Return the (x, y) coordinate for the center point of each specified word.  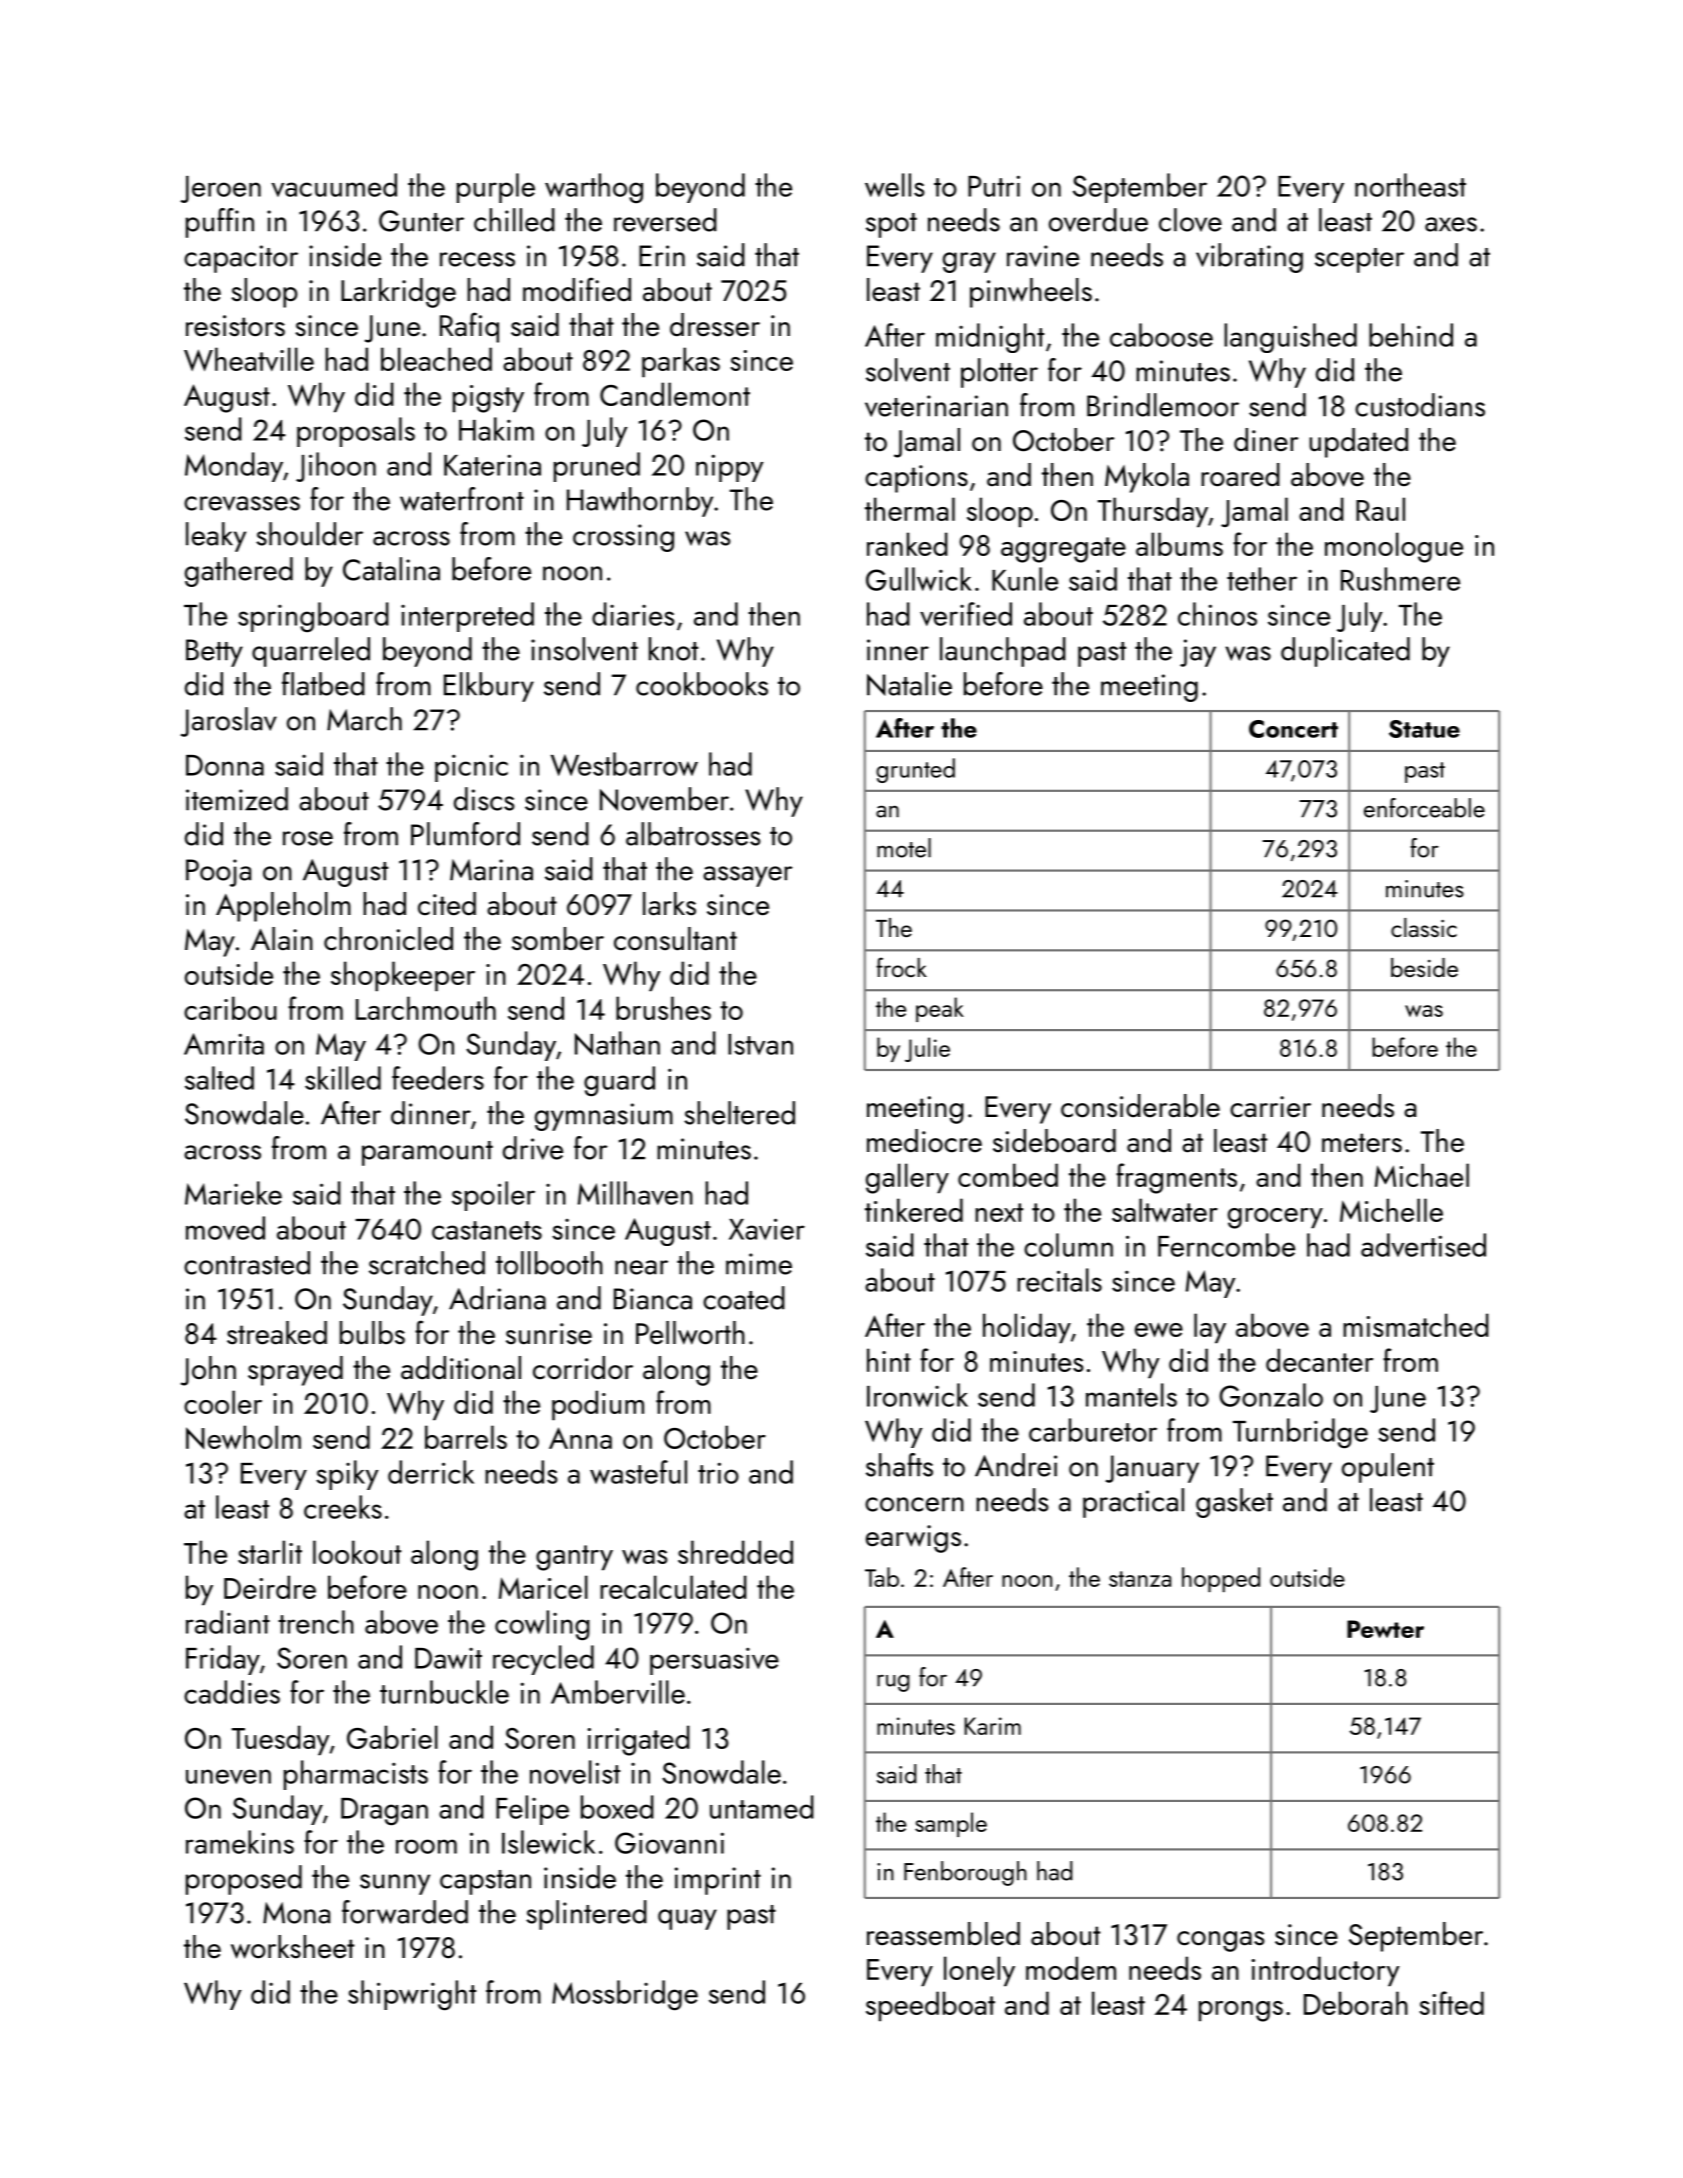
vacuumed (334, 185)
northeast (1410, 185)
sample (951, 1824)
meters (1362, 1143)
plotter (999, 373)
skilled (343, 1078)
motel (904, 848)
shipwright (412, 1995)
